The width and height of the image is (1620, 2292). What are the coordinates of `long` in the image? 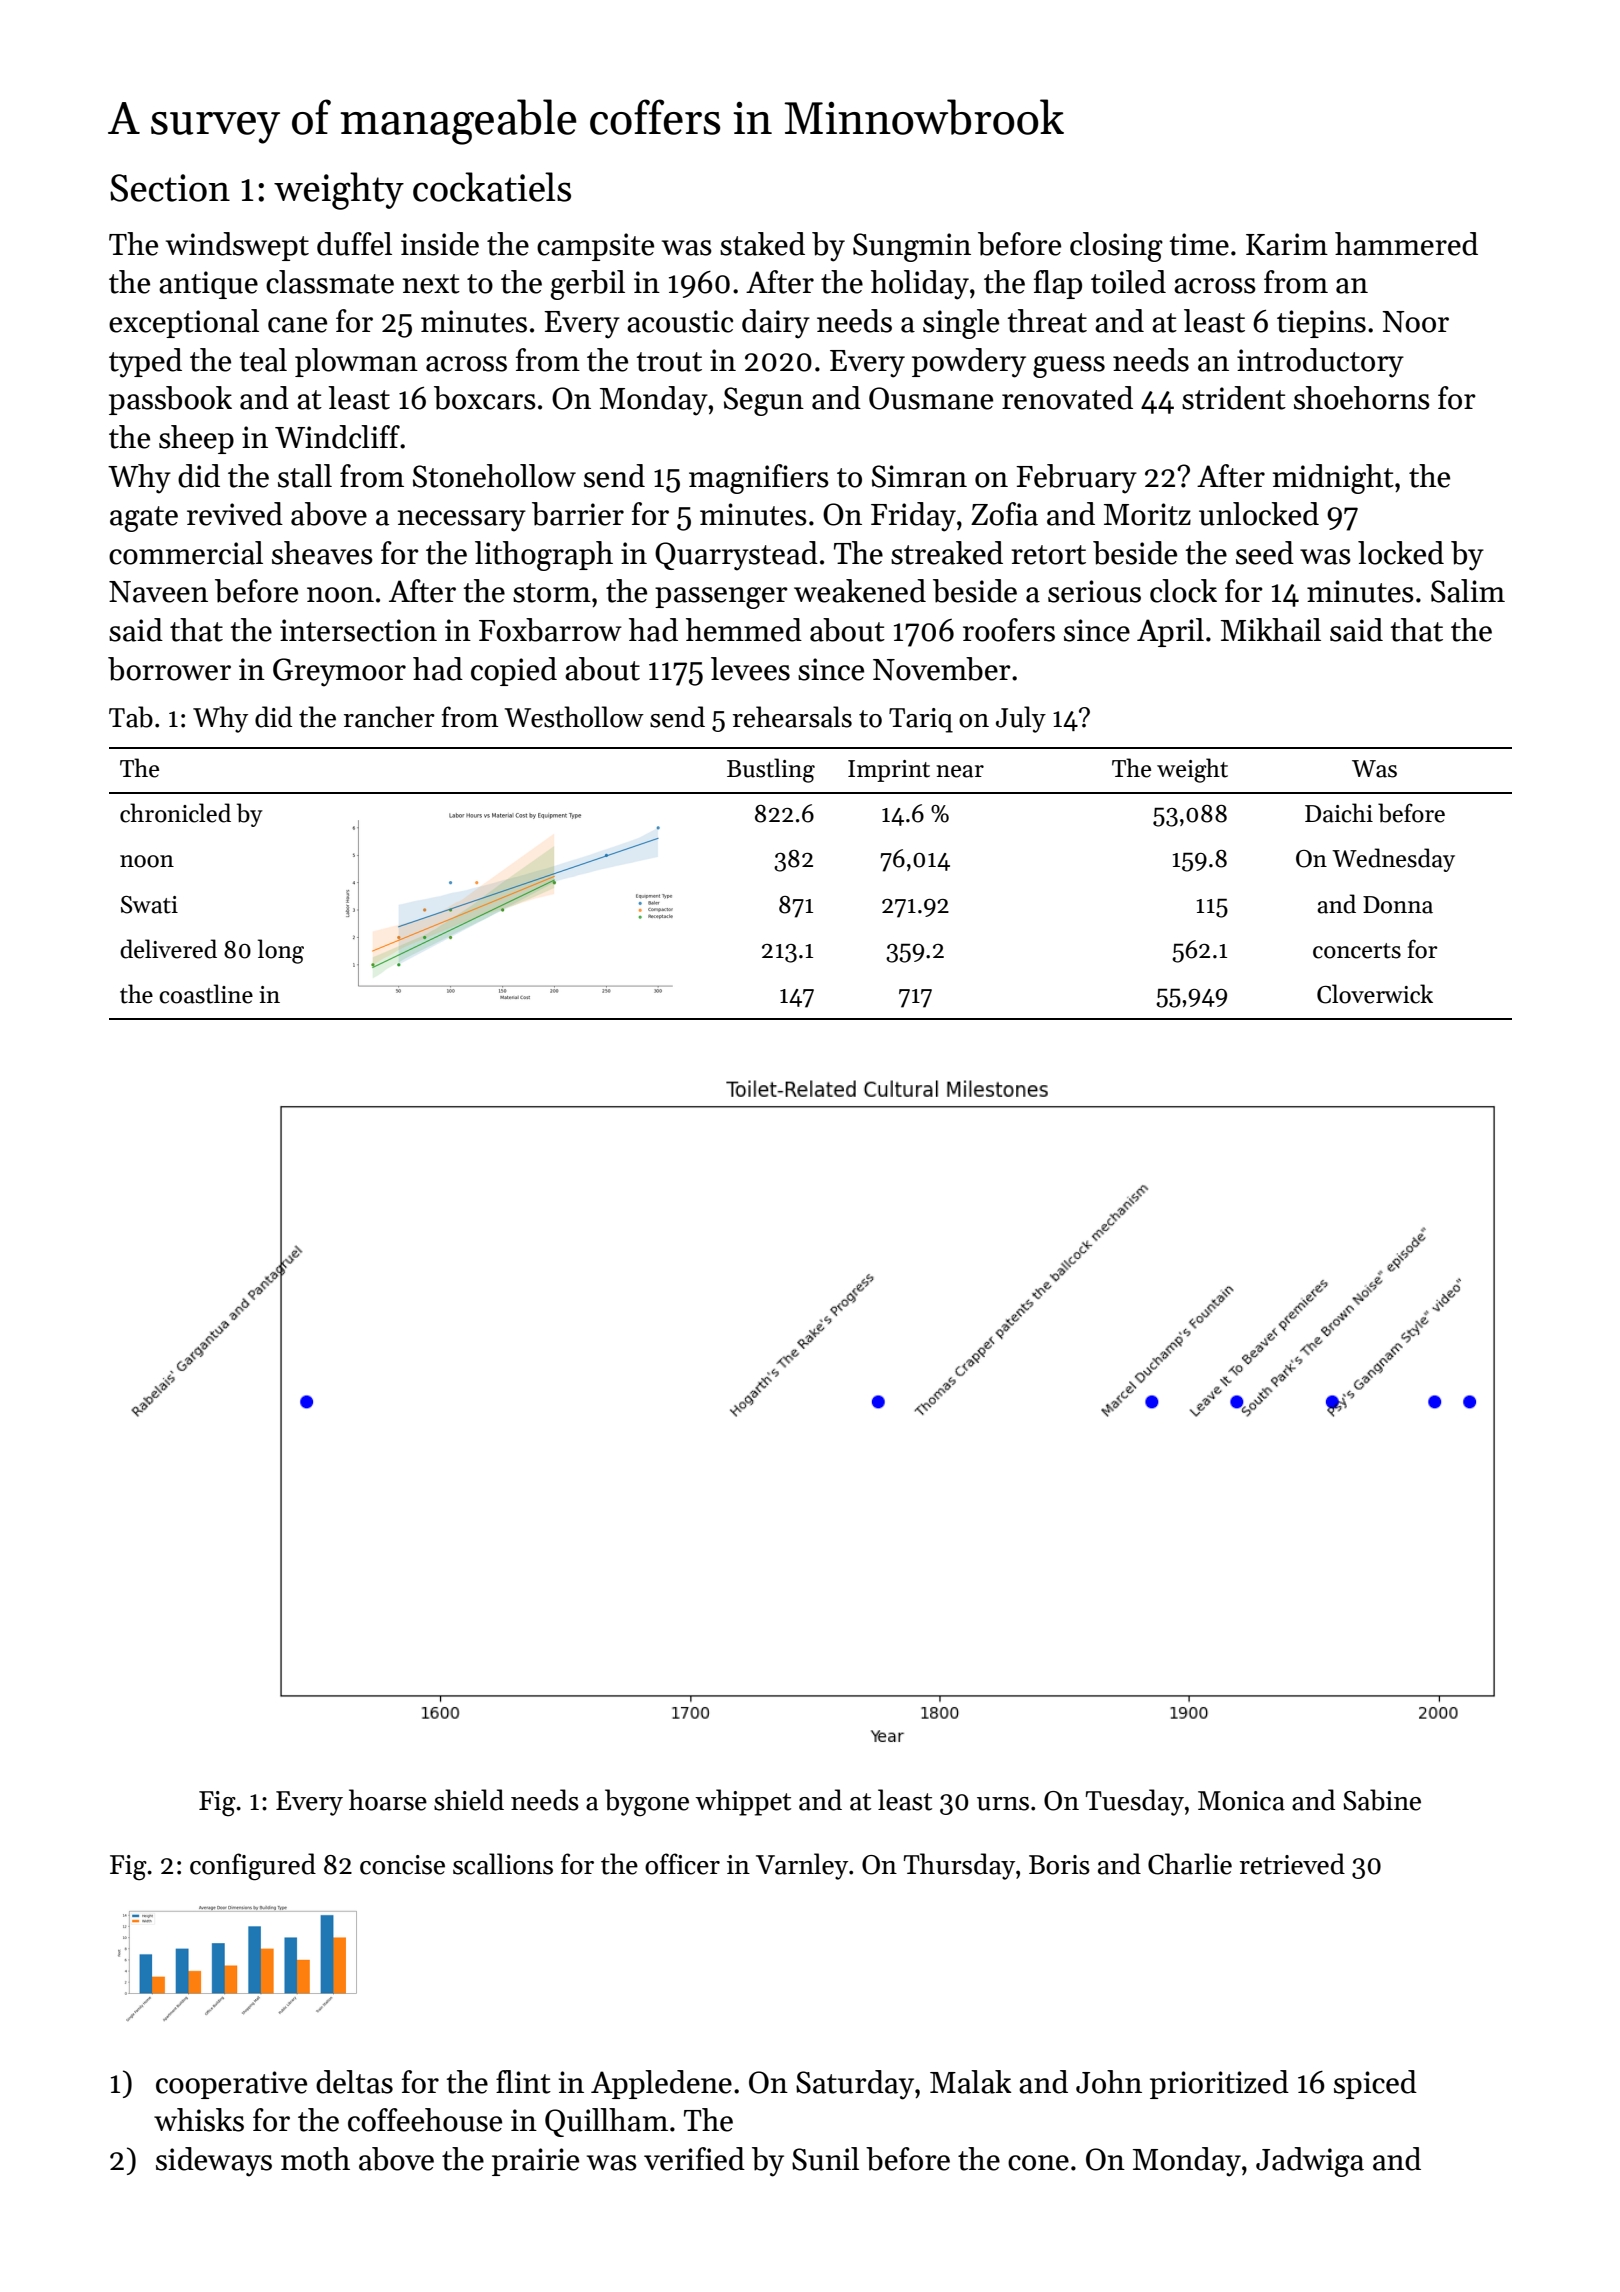 It's located at (281, 951).
